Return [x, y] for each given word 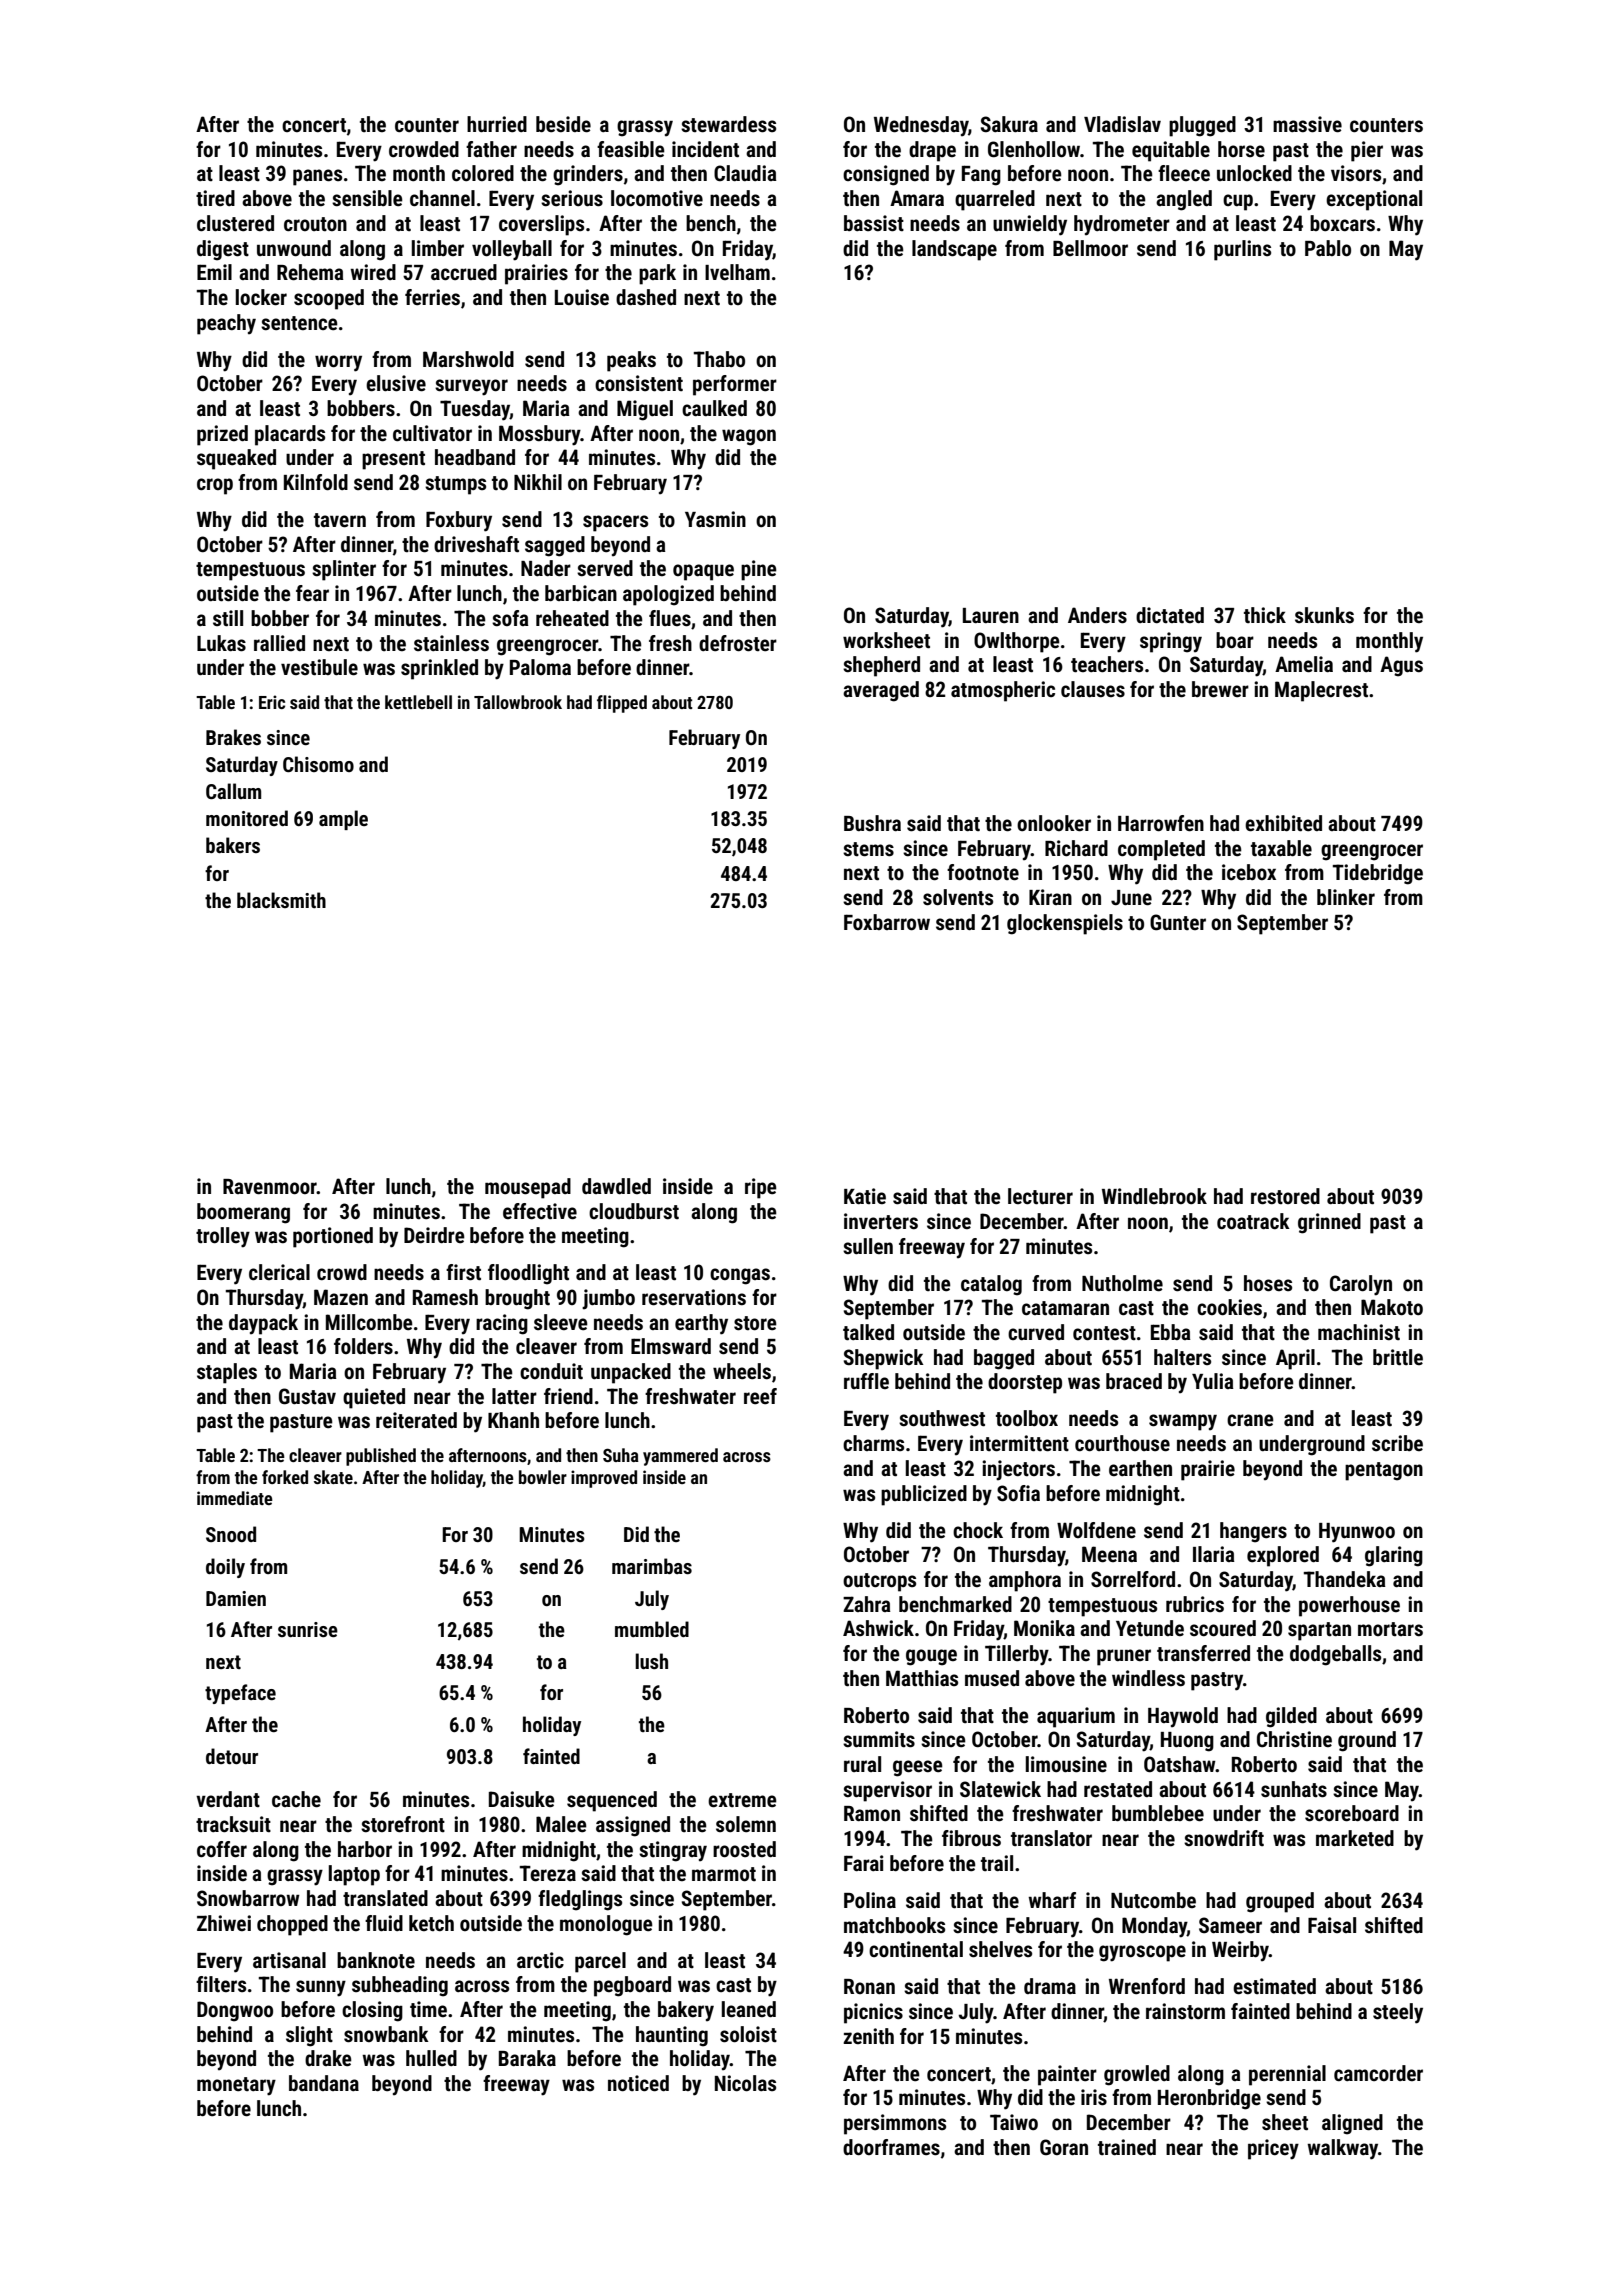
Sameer [1230, 1925]
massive [1307, 124]
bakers [233, 845]
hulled [431, 2058]
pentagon [1384, 1471]
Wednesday [921, 126]
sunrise [308, 1629]
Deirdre [434, 1235]
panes [317, 177]
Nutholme [1122, 1283]
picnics [873, 2013]
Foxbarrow [887, 922]
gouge [931, 1657]
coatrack [1253, 1221]
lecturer [1040, 1196]
